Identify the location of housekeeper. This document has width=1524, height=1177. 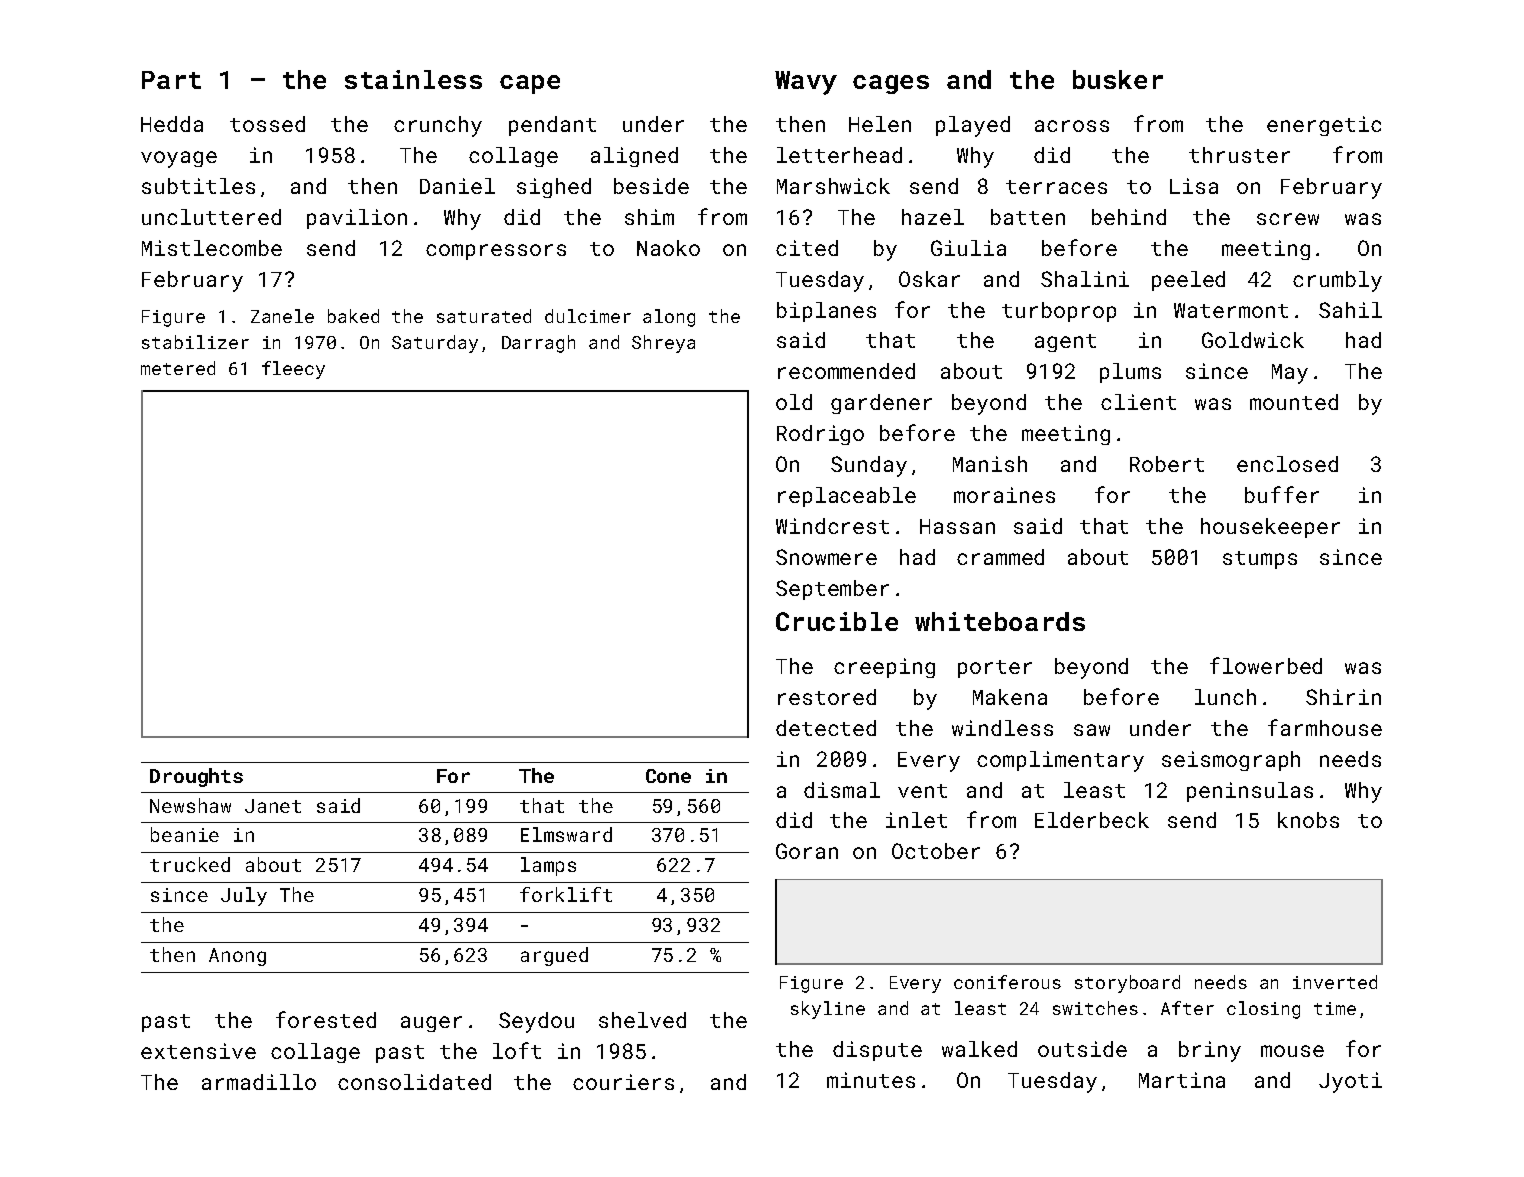
(1270, 528).
